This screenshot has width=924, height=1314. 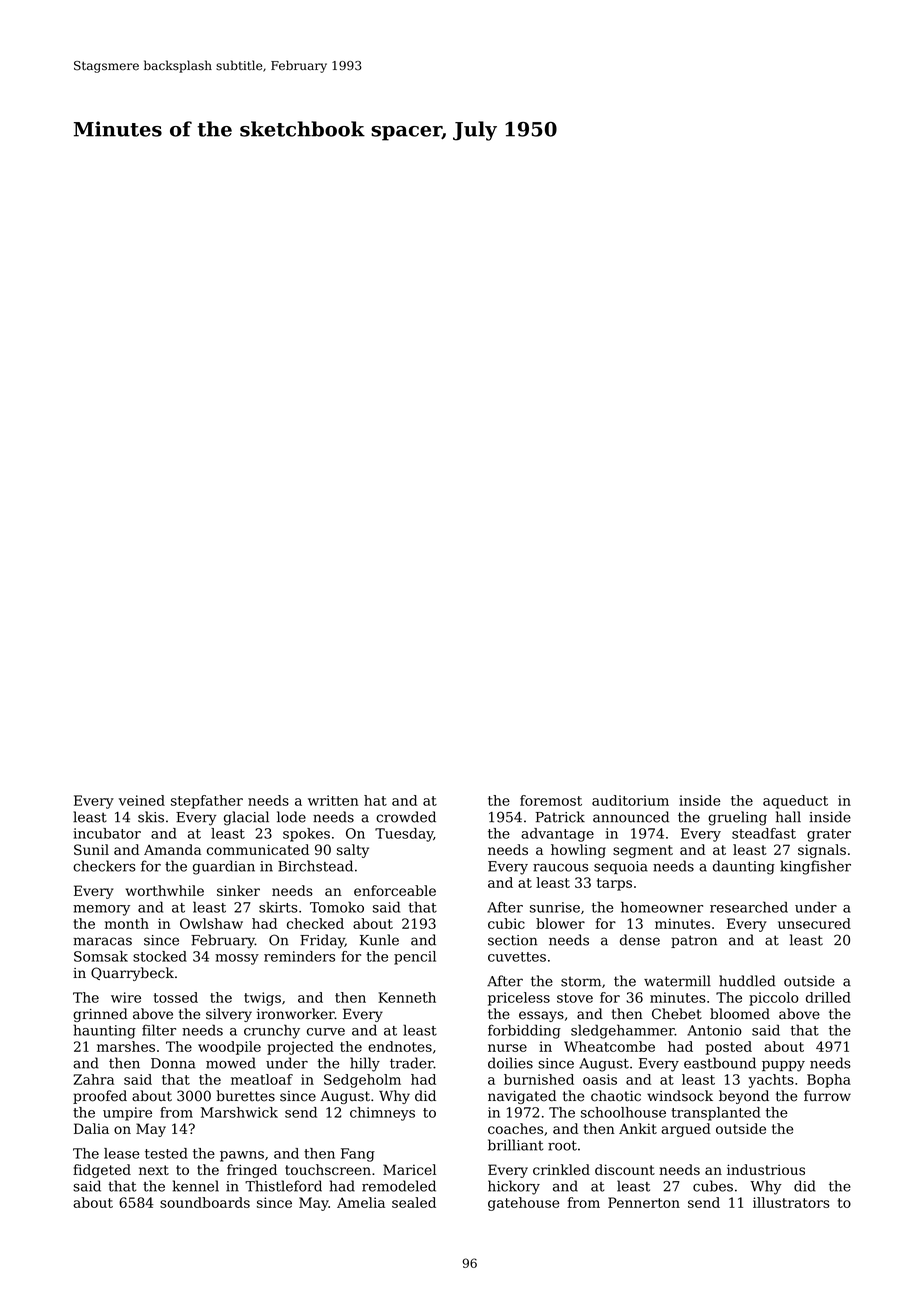 I want to click on maracas, so click(x=102, y=941).
